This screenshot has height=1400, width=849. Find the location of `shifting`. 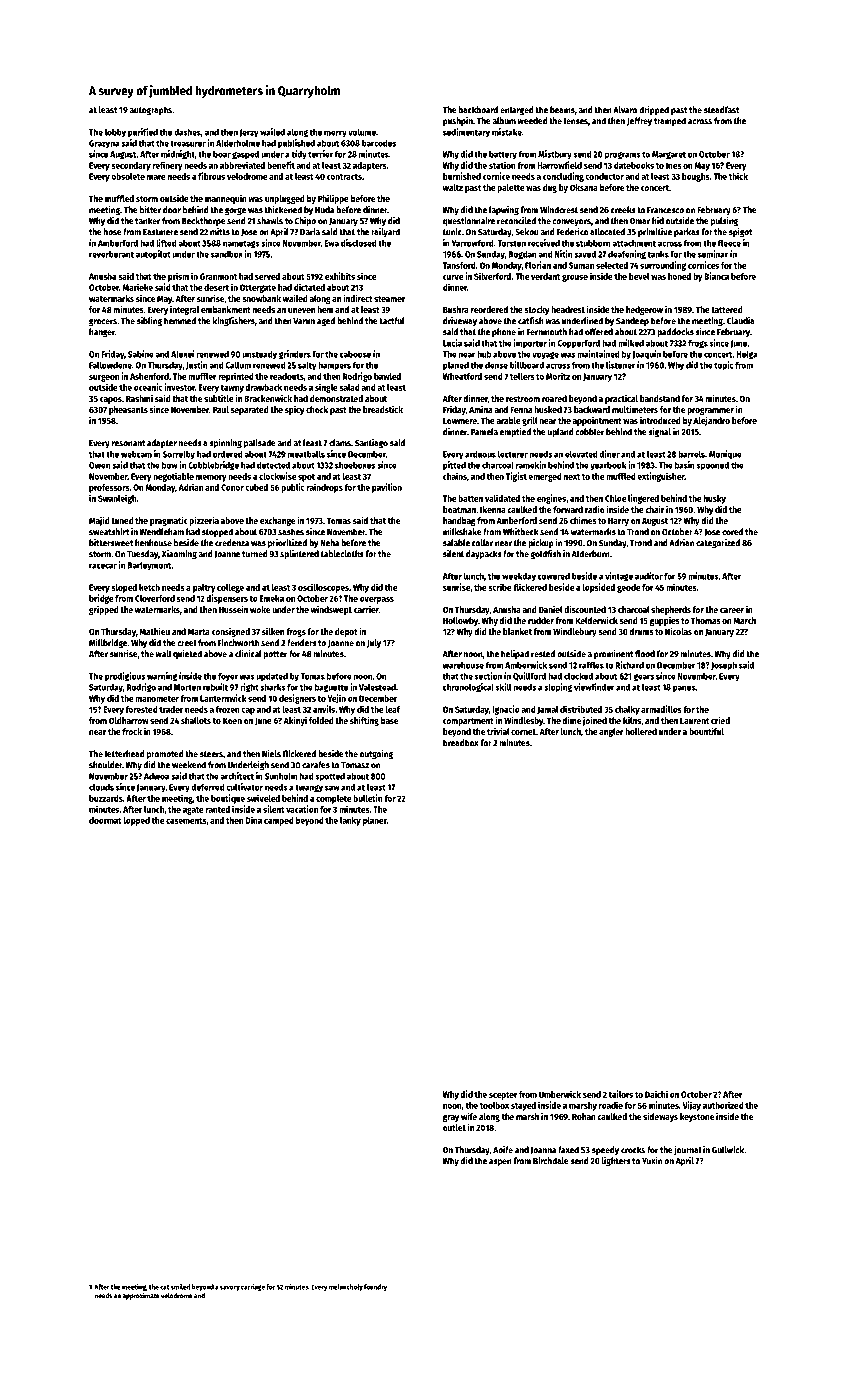

shifting is located at coordinates (364, 721).
